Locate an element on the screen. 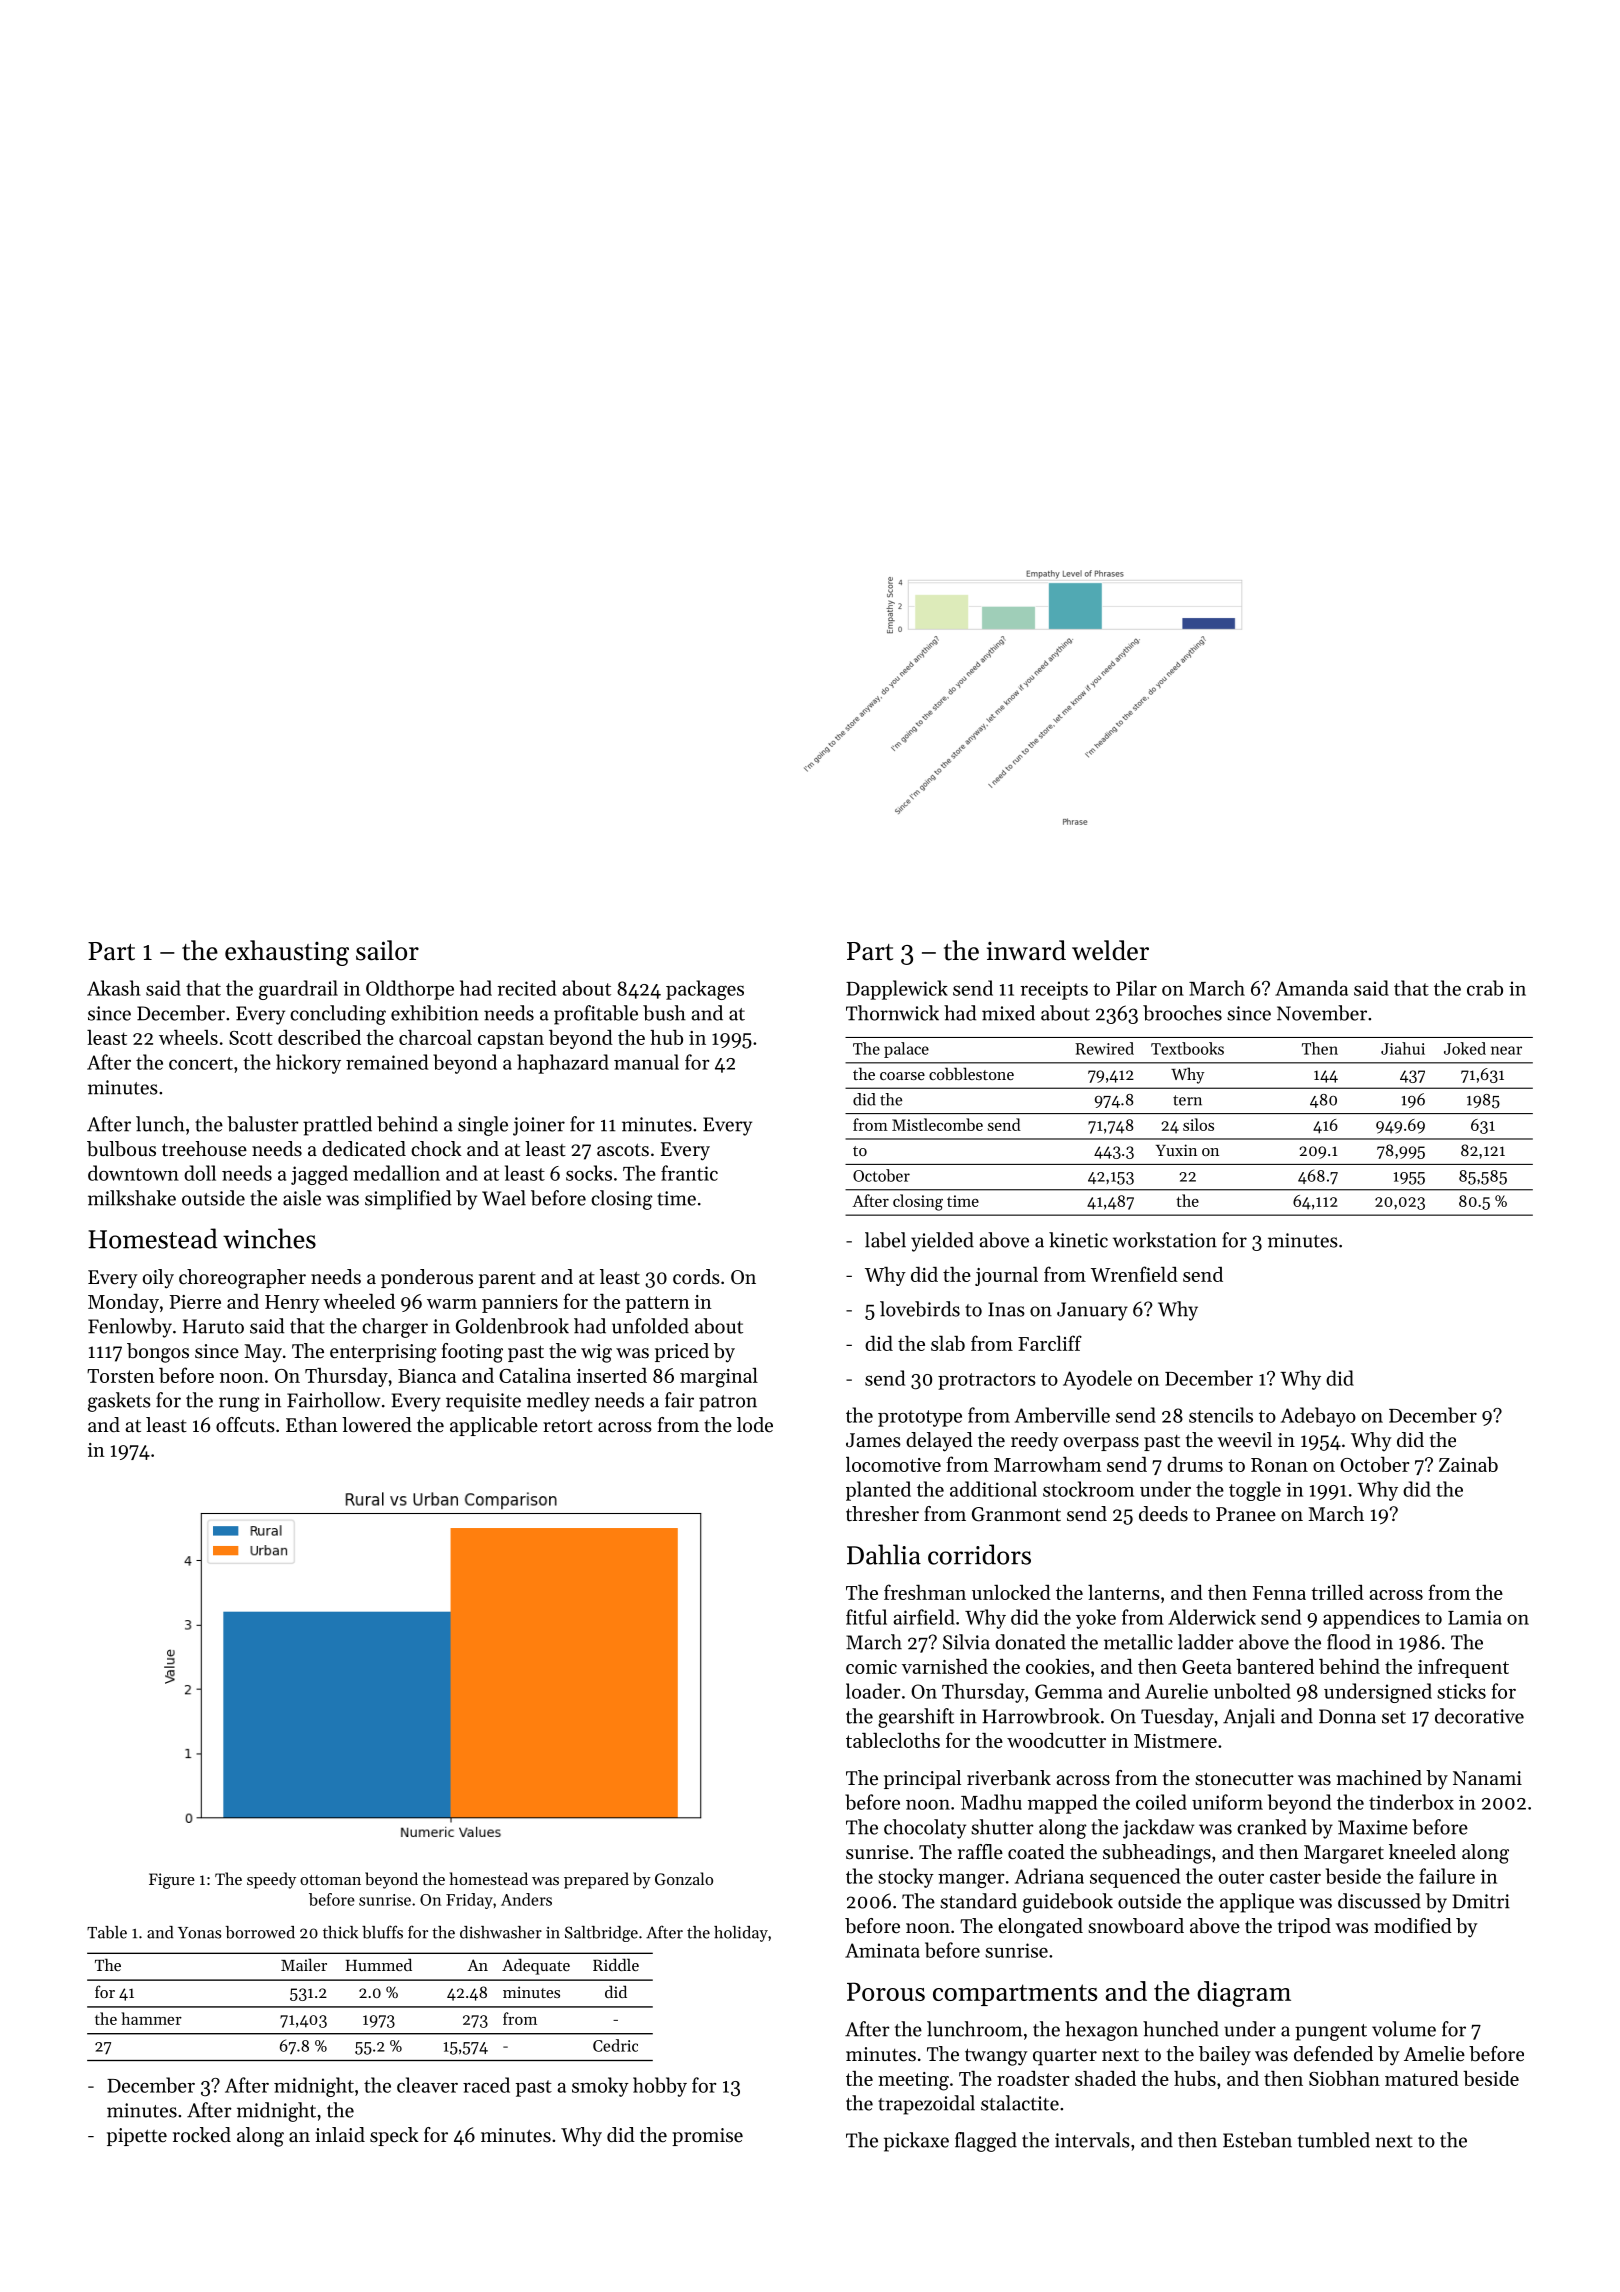 The image size is (1620, 2292). Jiahui is located at coordinates (1403, 1048).
